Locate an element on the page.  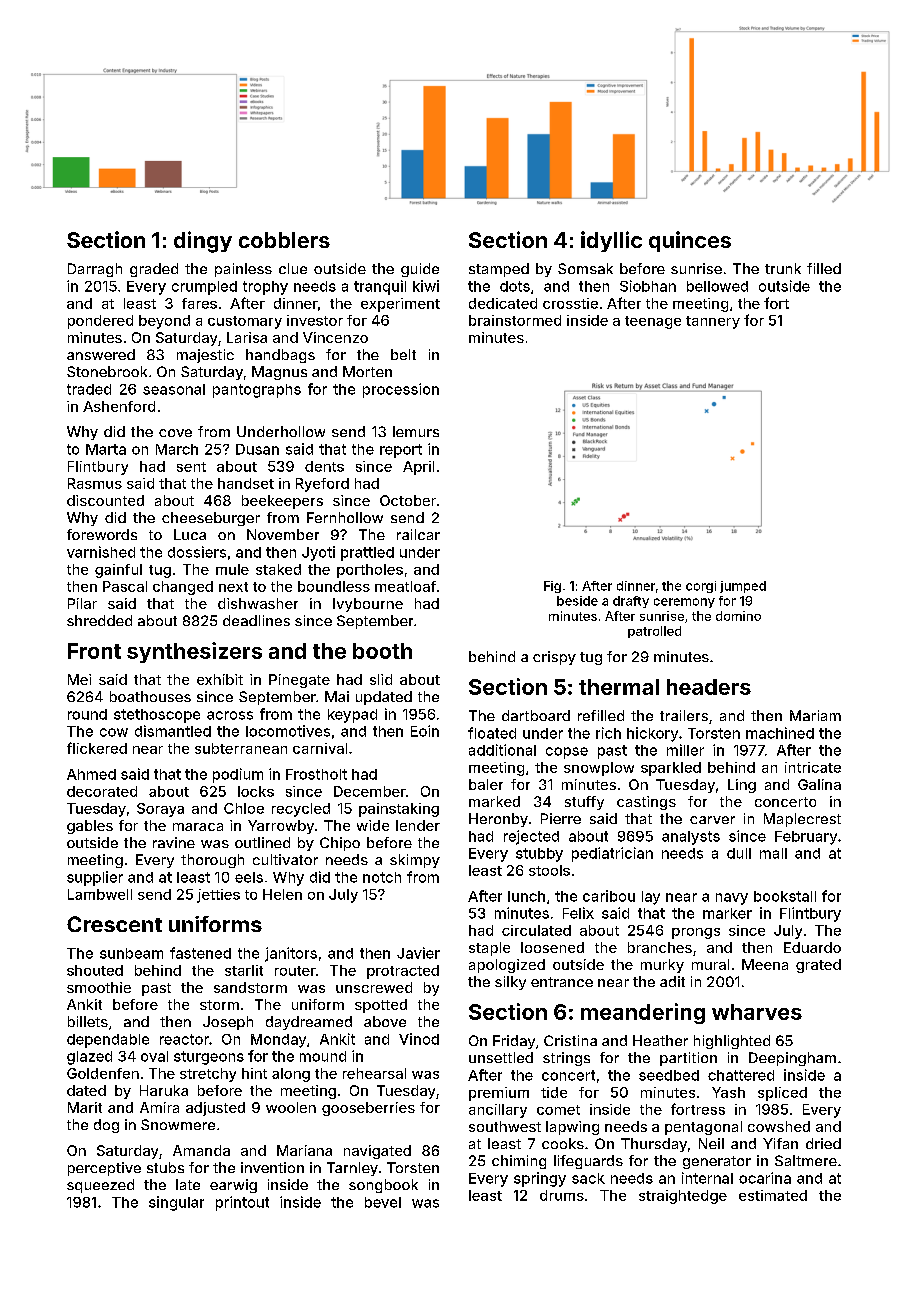
cobblers is located at coordinates (284, 240).
